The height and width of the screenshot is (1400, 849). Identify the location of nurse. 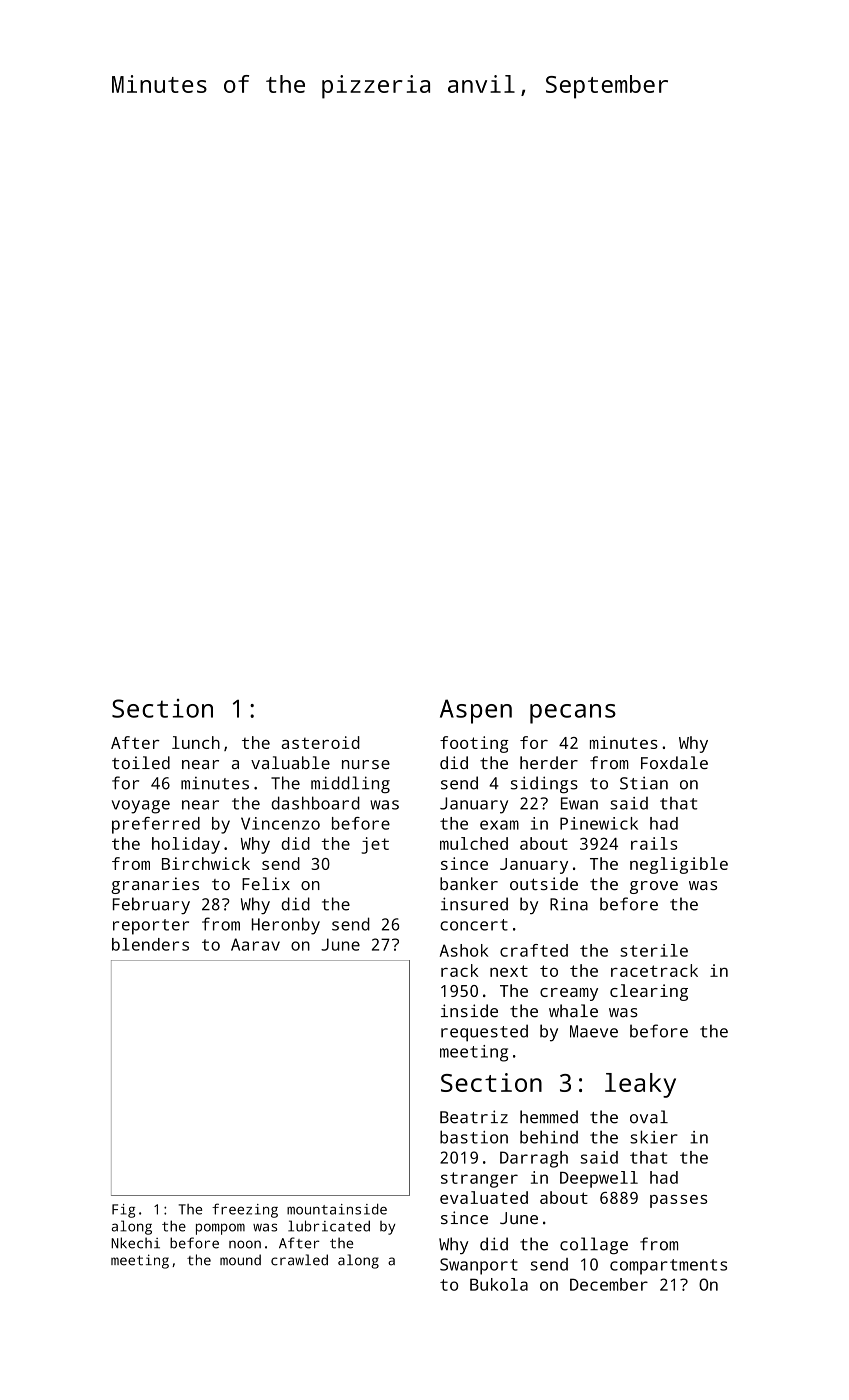
(366, 764).
